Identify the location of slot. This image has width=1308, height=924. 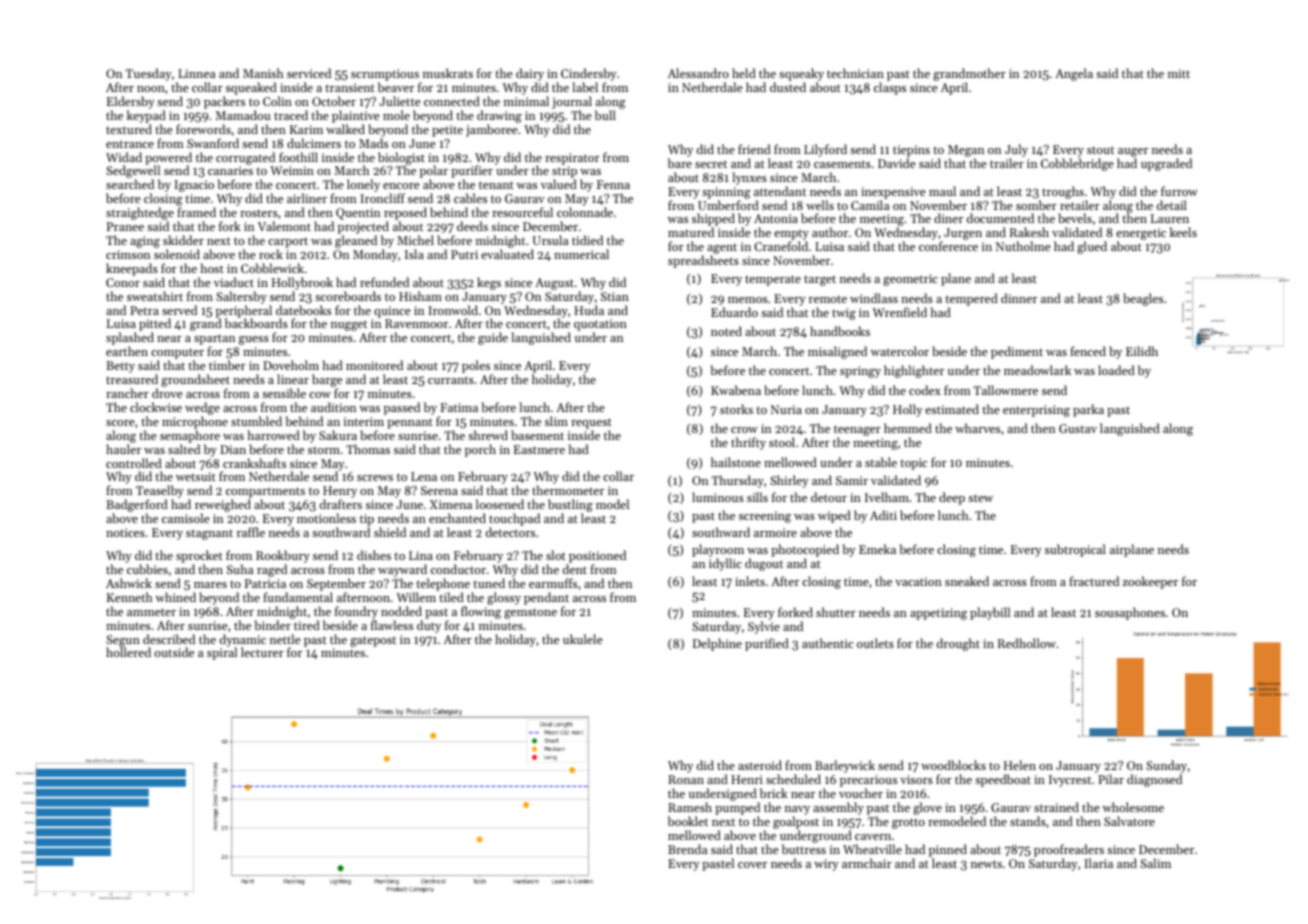
(556, 555).
